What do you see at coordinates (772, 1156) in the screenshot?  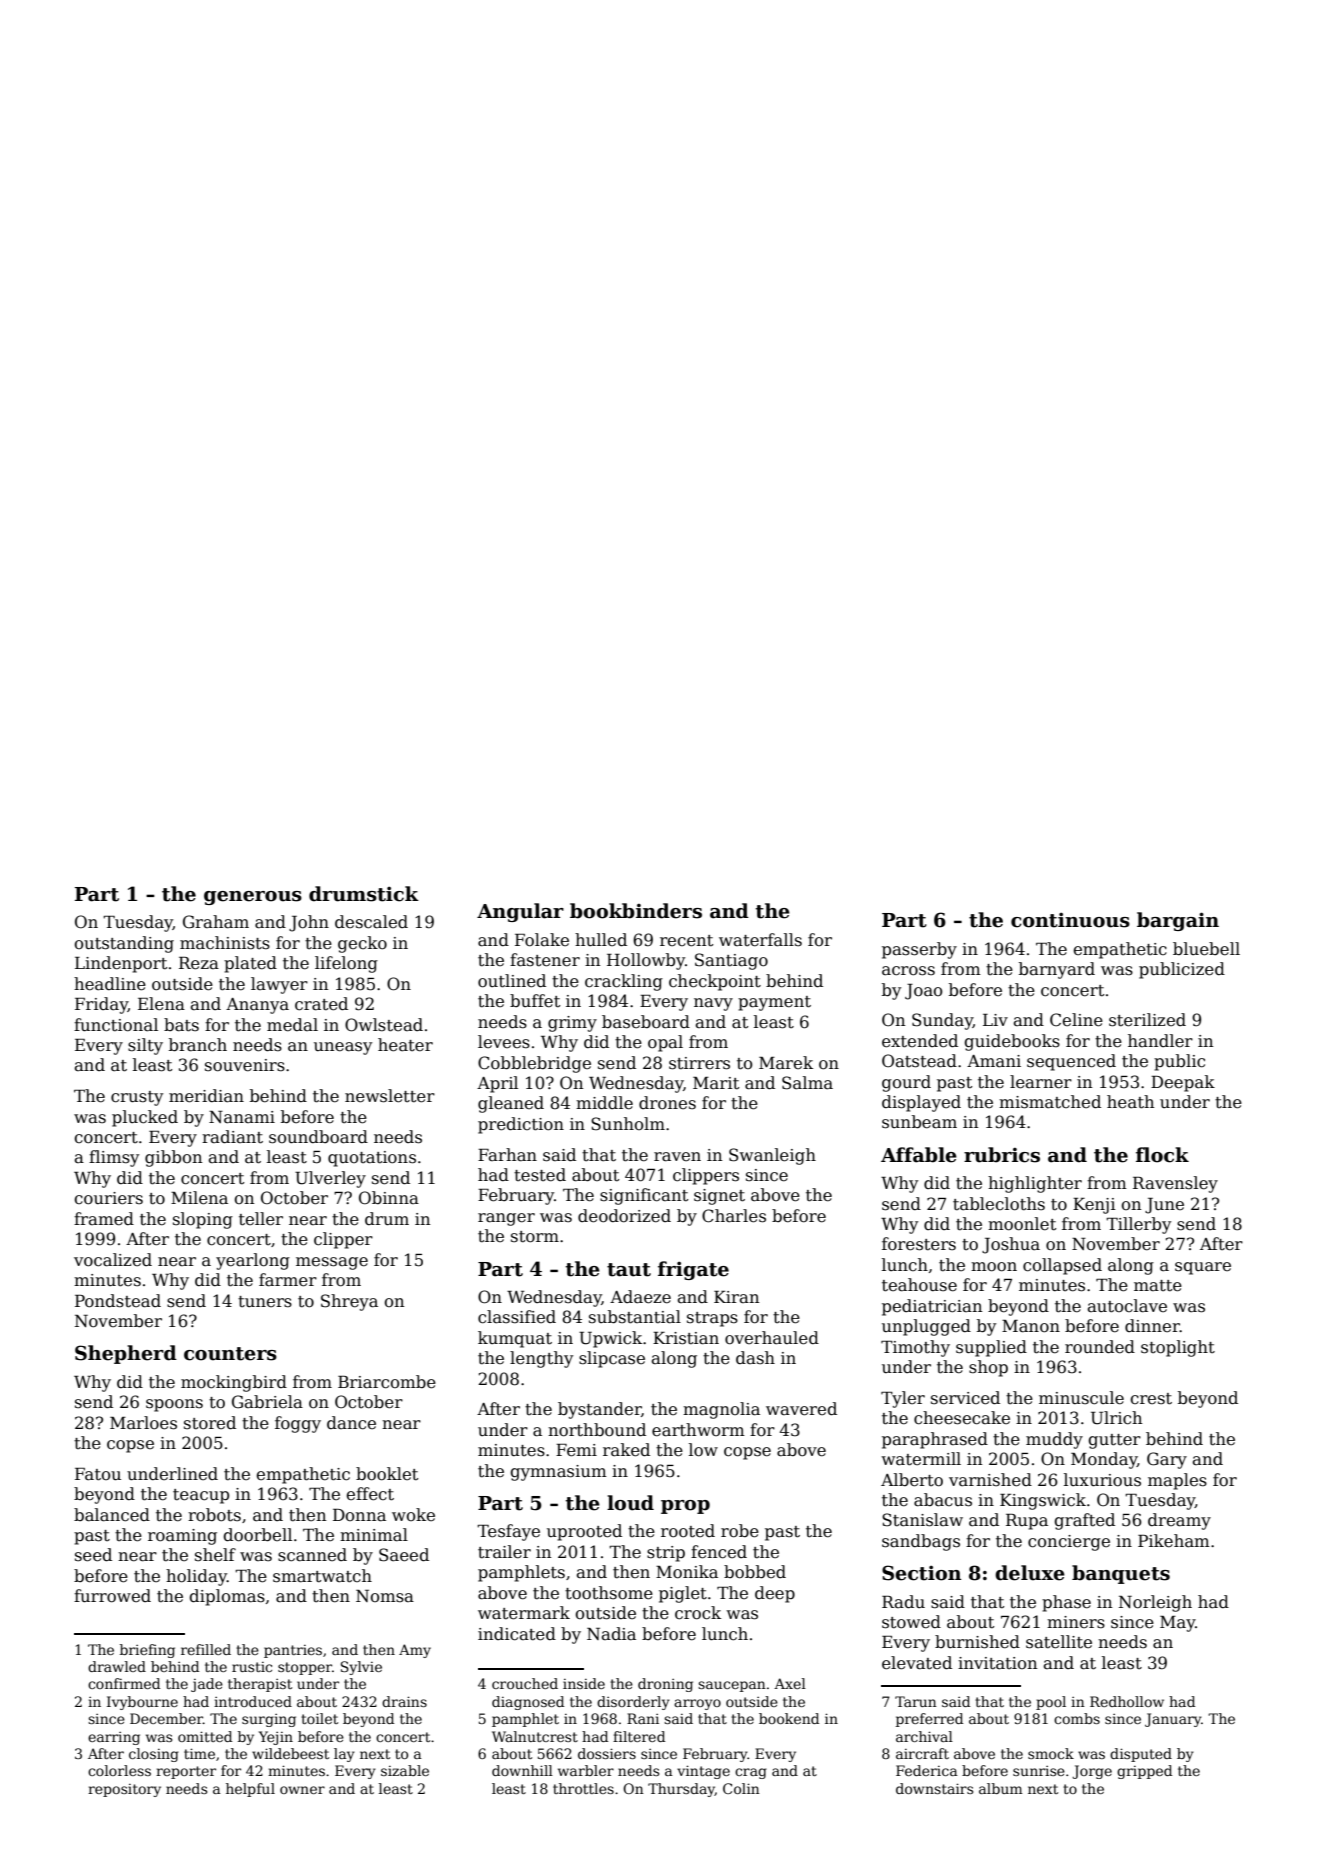 I see `Swanleigh` at bounding box center [772, 1156].
